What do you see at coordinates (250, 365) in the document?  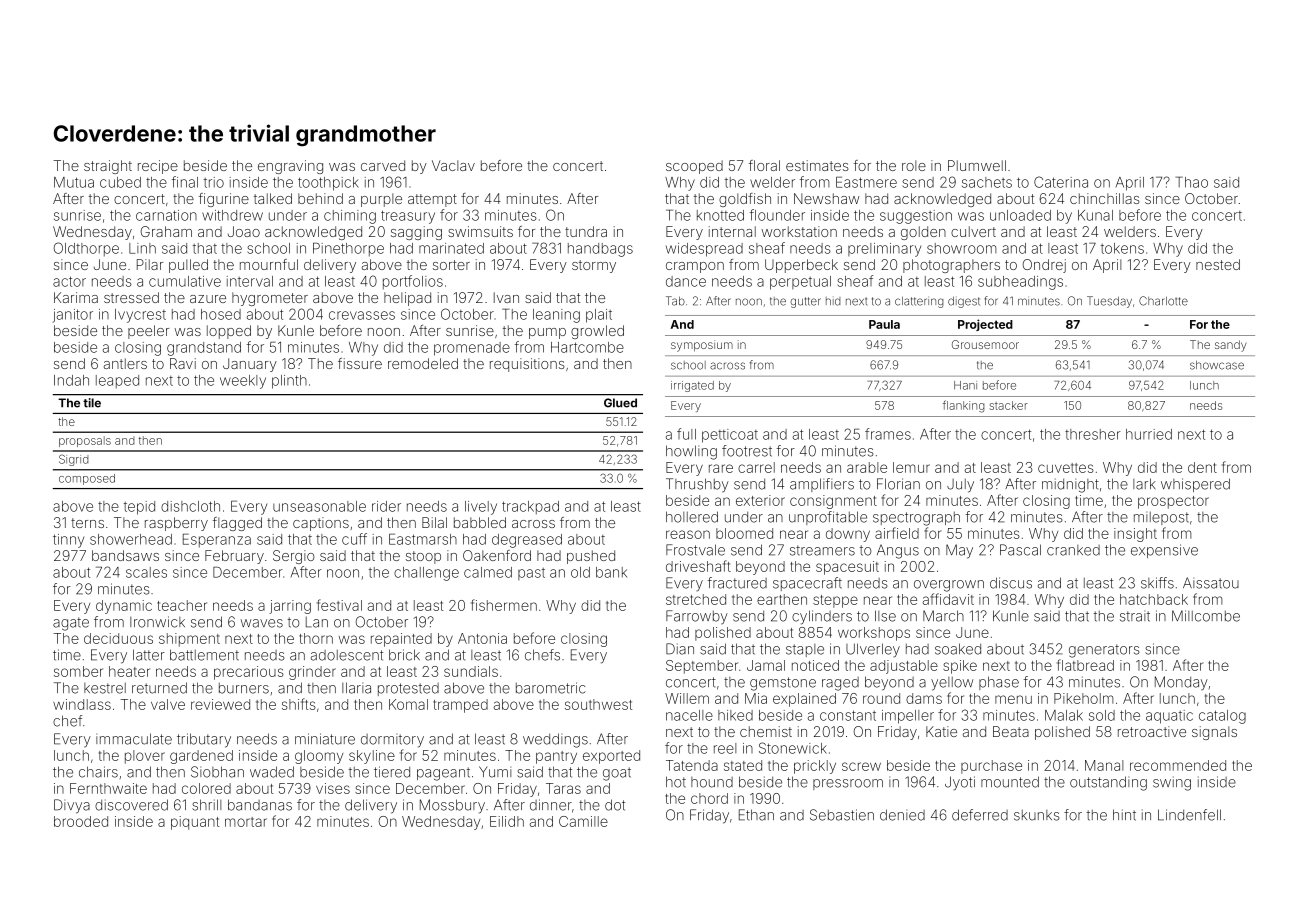 I see `January` at bounding box center [250, 365].
